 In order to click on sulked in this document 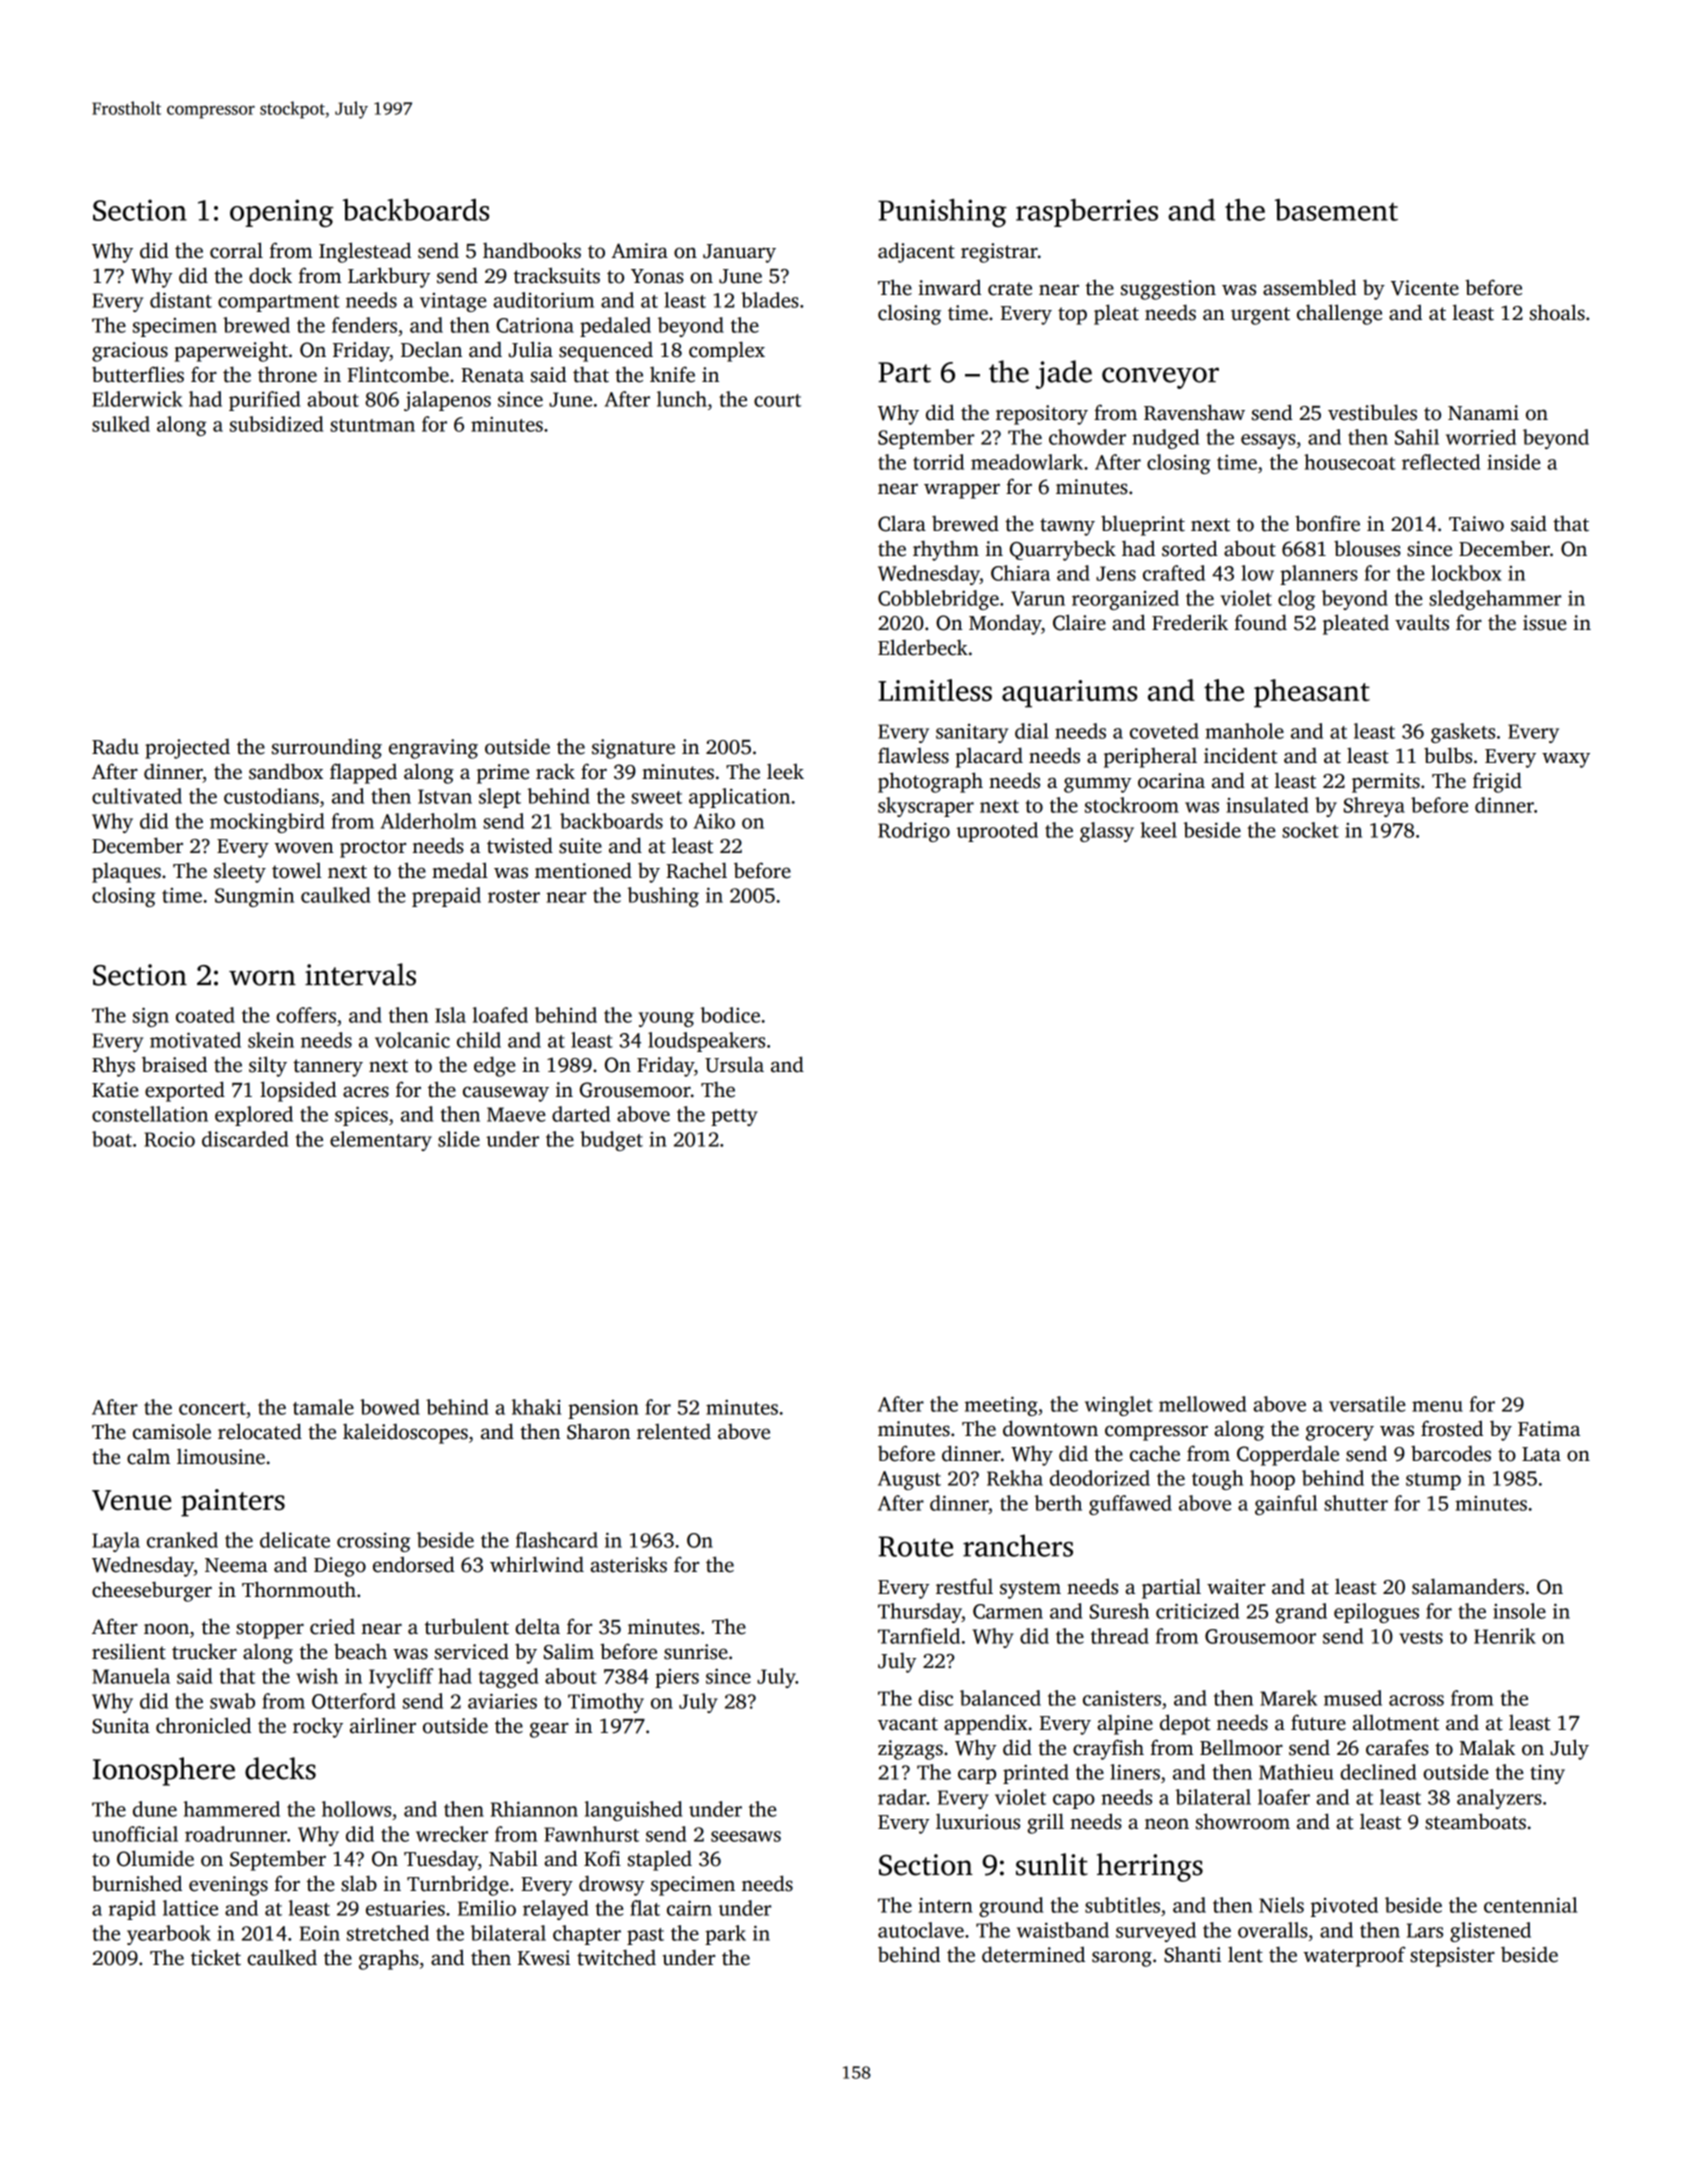, I will do `click(121, 424)`.
